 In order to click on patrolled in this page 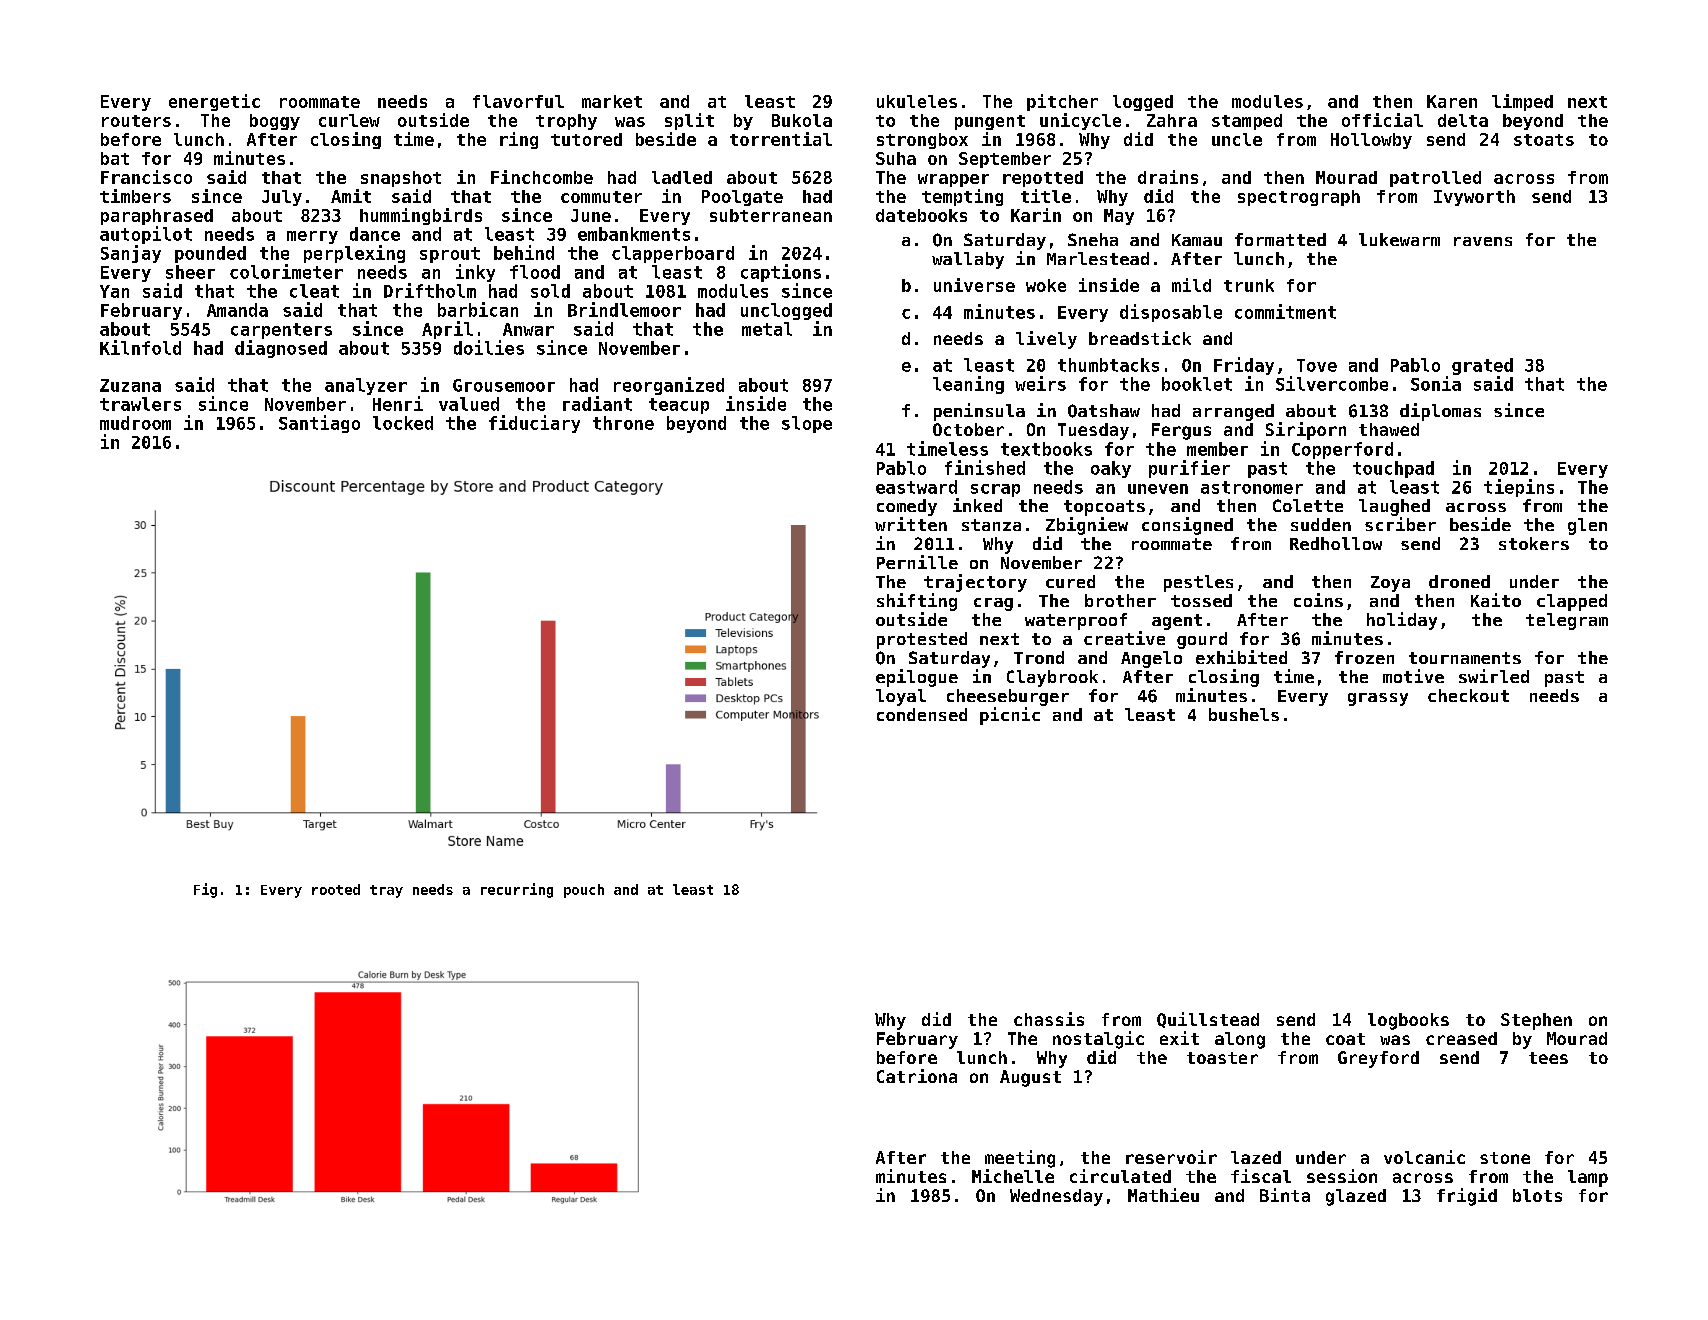, I will do `click(1435, 179)`.
